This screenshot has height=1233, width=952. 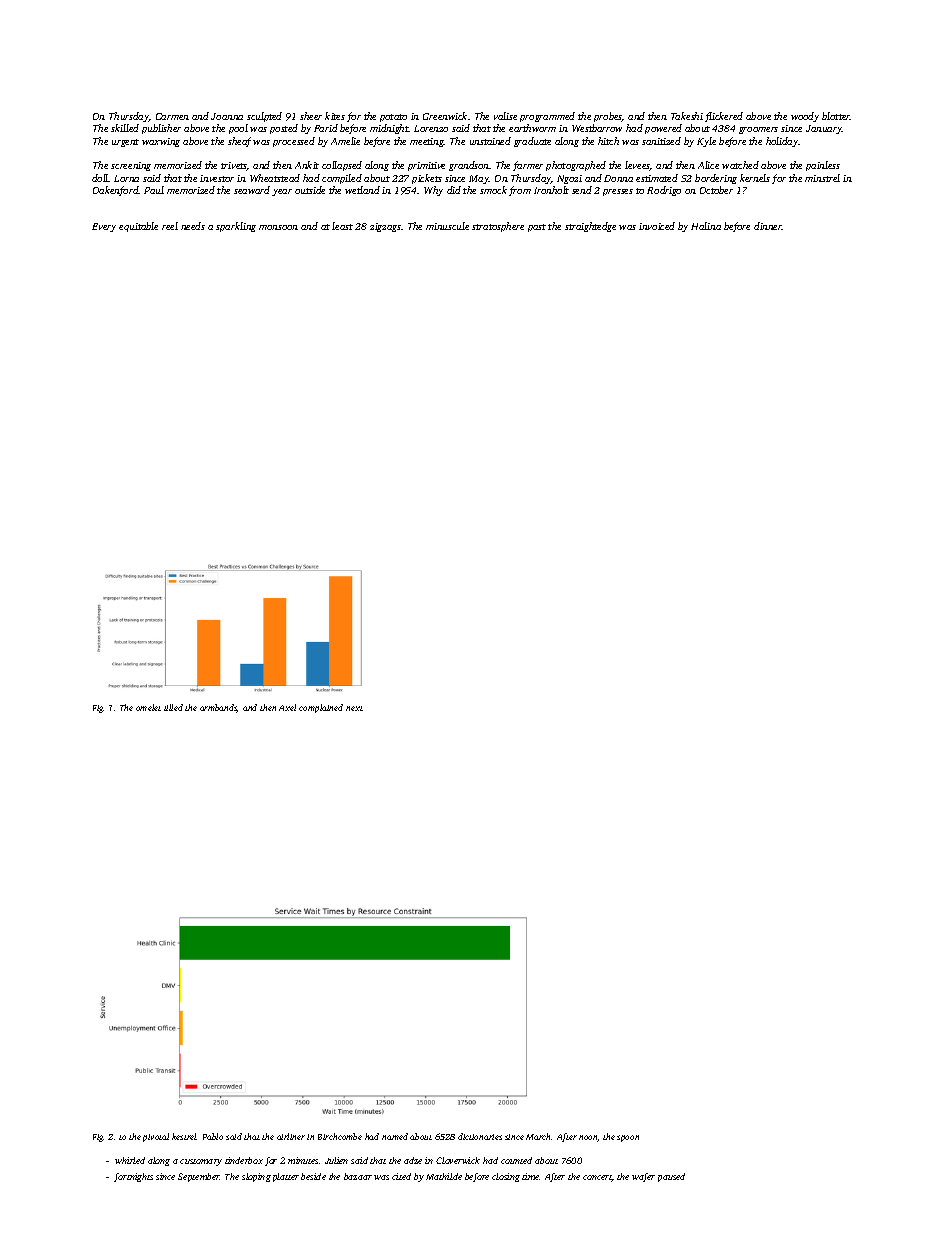 I want to click on Axel, so click(x=287, y=707).
